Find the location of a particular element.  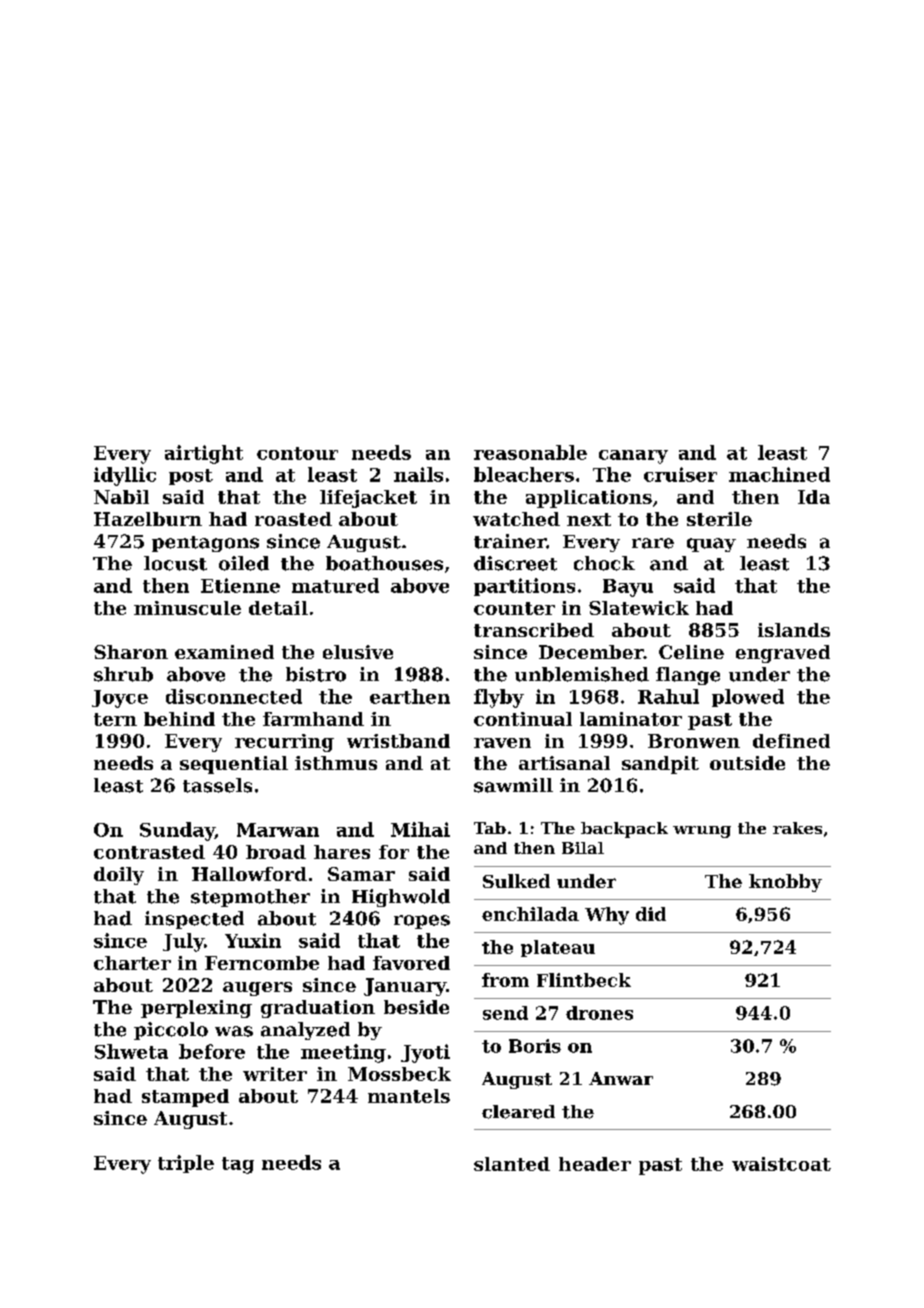

ropes is located at coordinates (422, 922).
